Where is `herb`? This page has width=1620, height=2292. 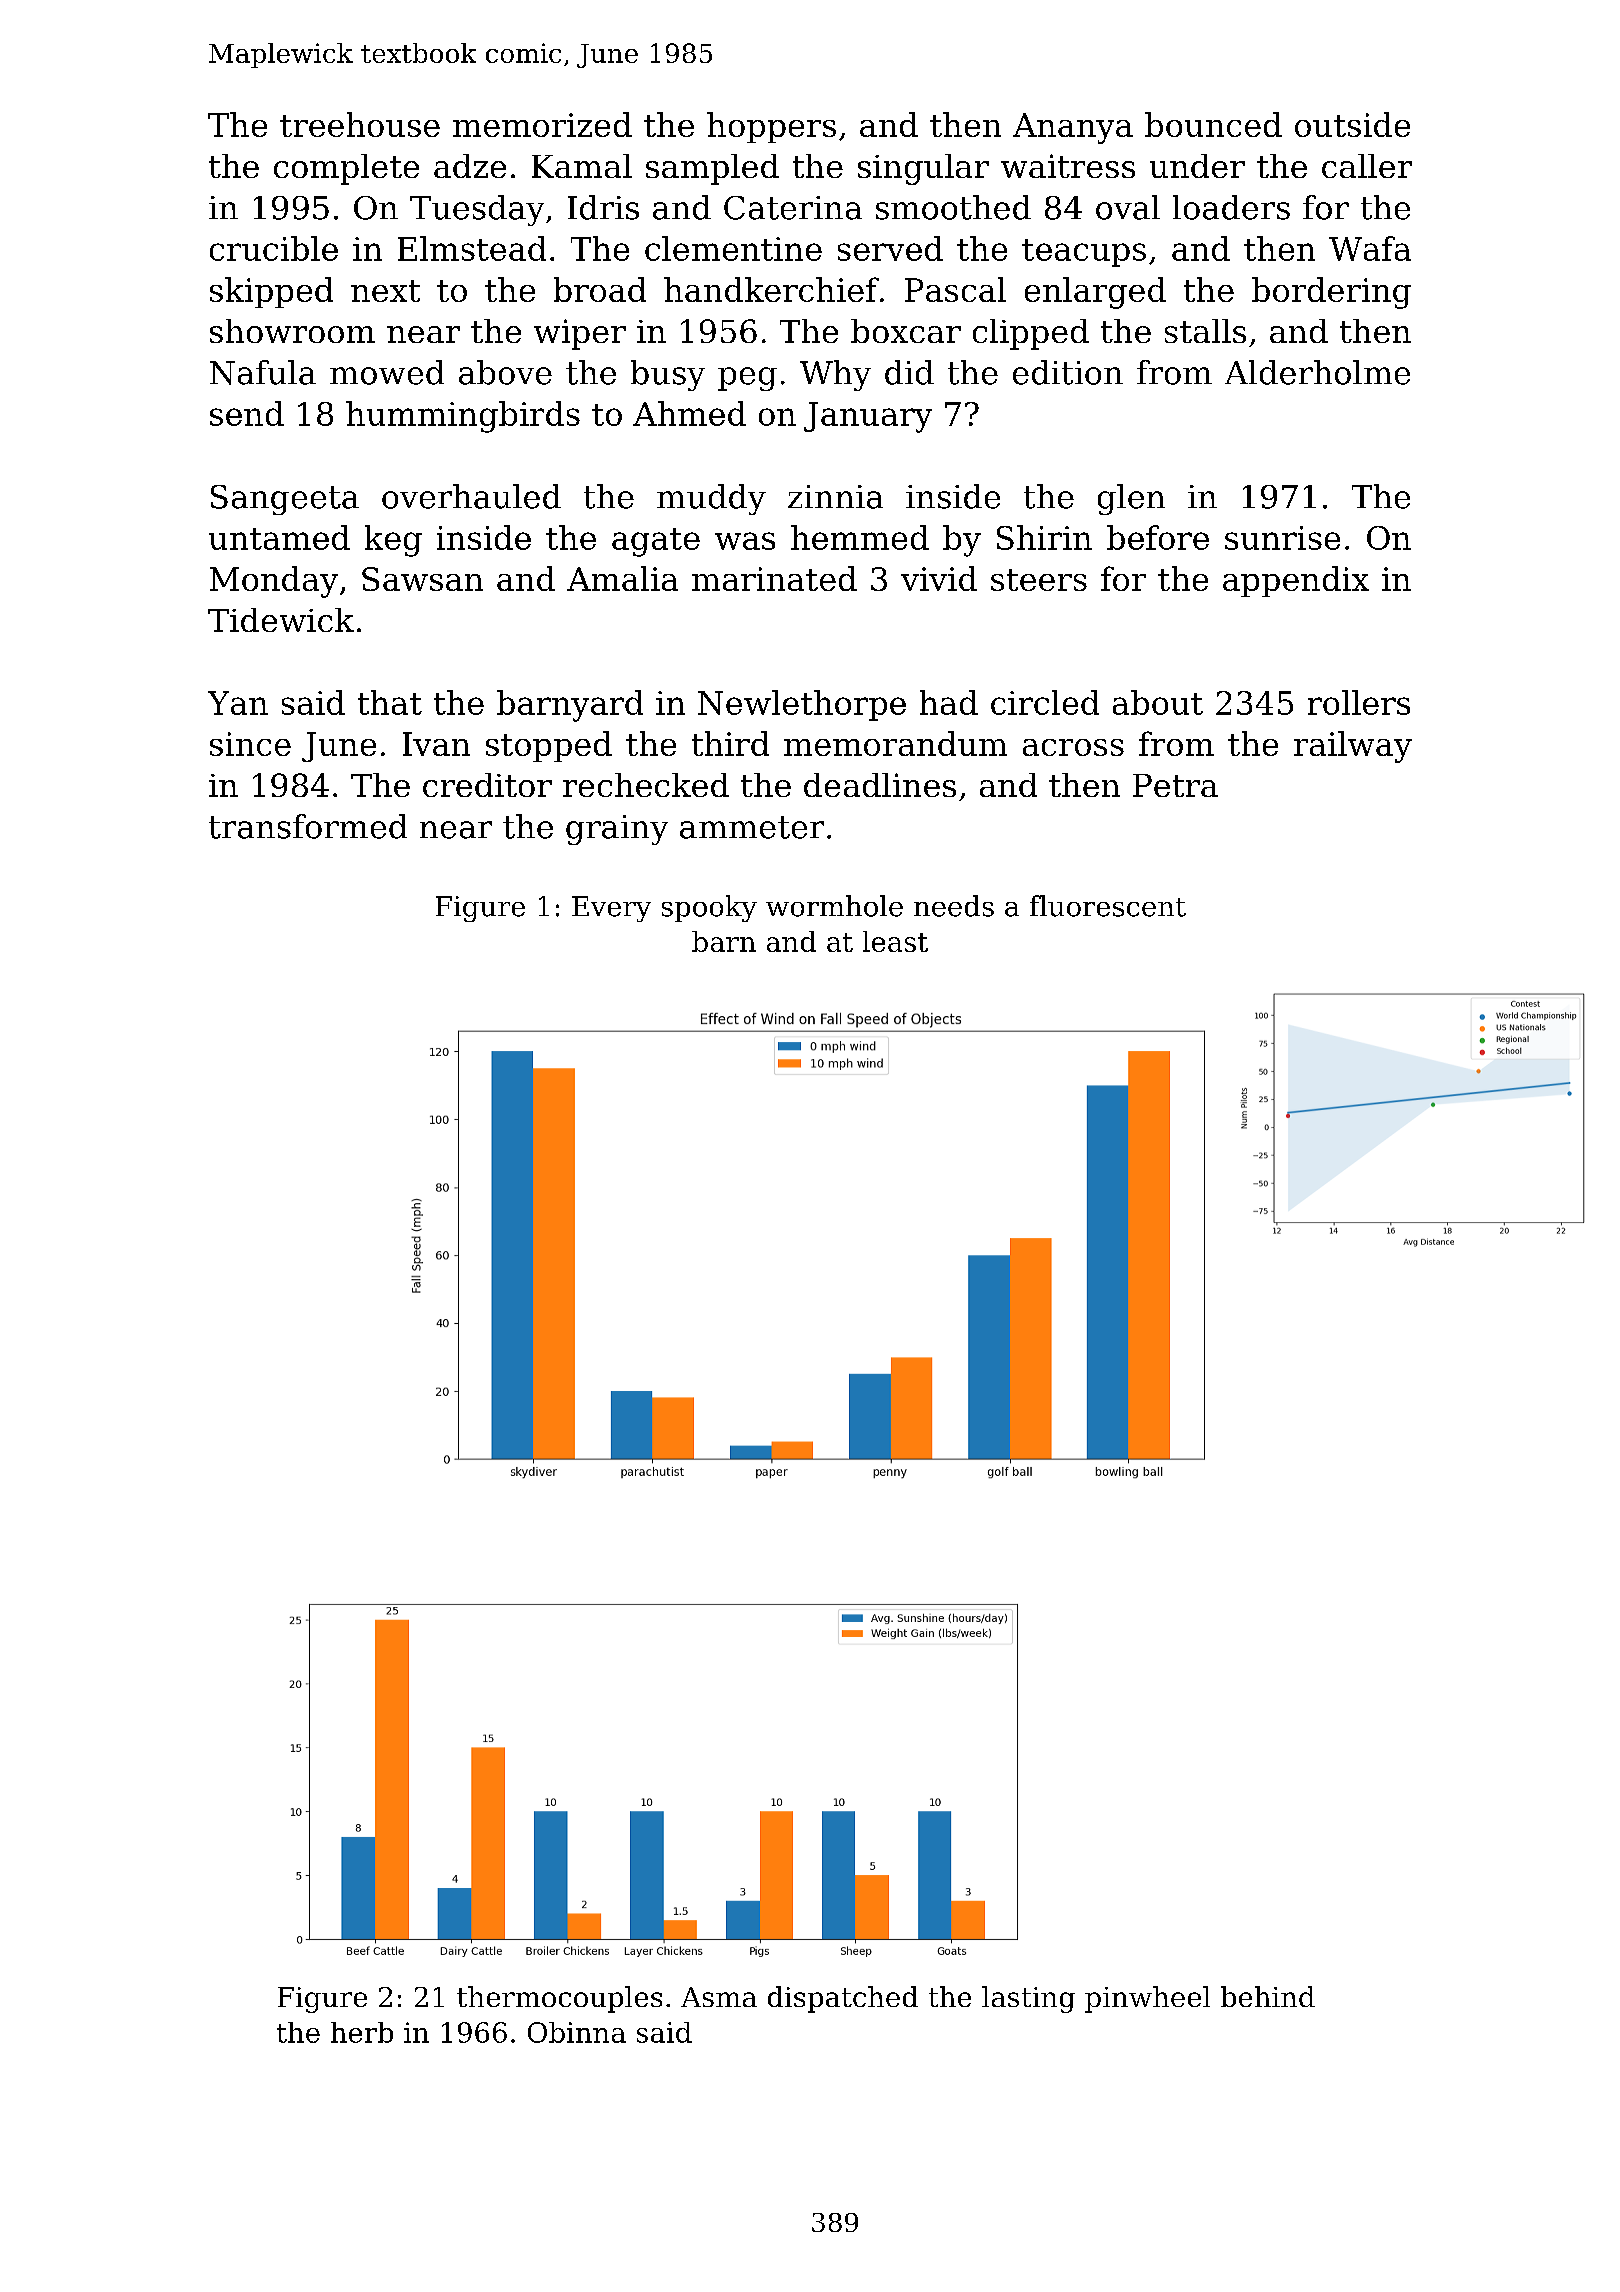
herb is located at coordinates (362, 2032).
